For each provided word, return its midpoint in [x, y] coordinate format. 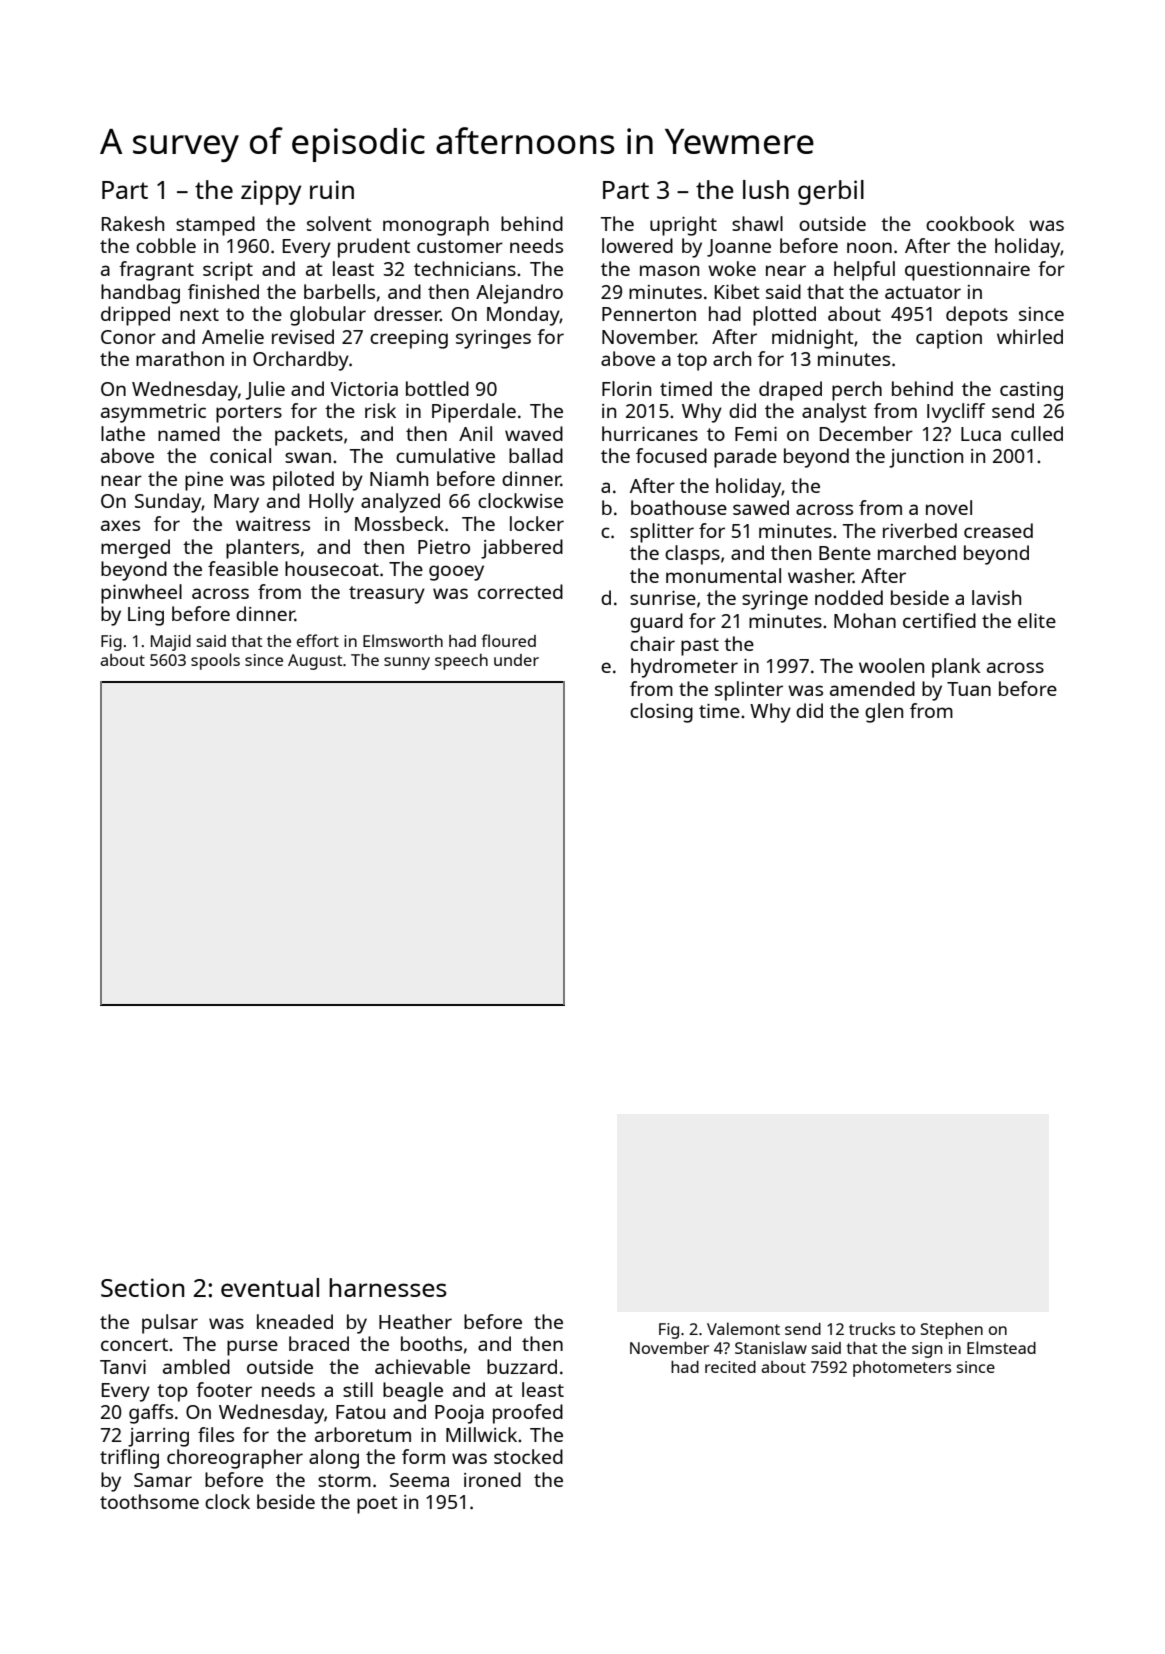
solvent [339, 223]
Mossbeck [399, 523]
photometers [902, 1369]
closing [661, 713]
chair [652, 643]
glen [884, 713]
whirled [1030, 336]
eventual [270, 1287]
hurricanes [650, 433]
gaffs [151, 1414]
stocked [528, 1456]
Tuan [969, 689]
